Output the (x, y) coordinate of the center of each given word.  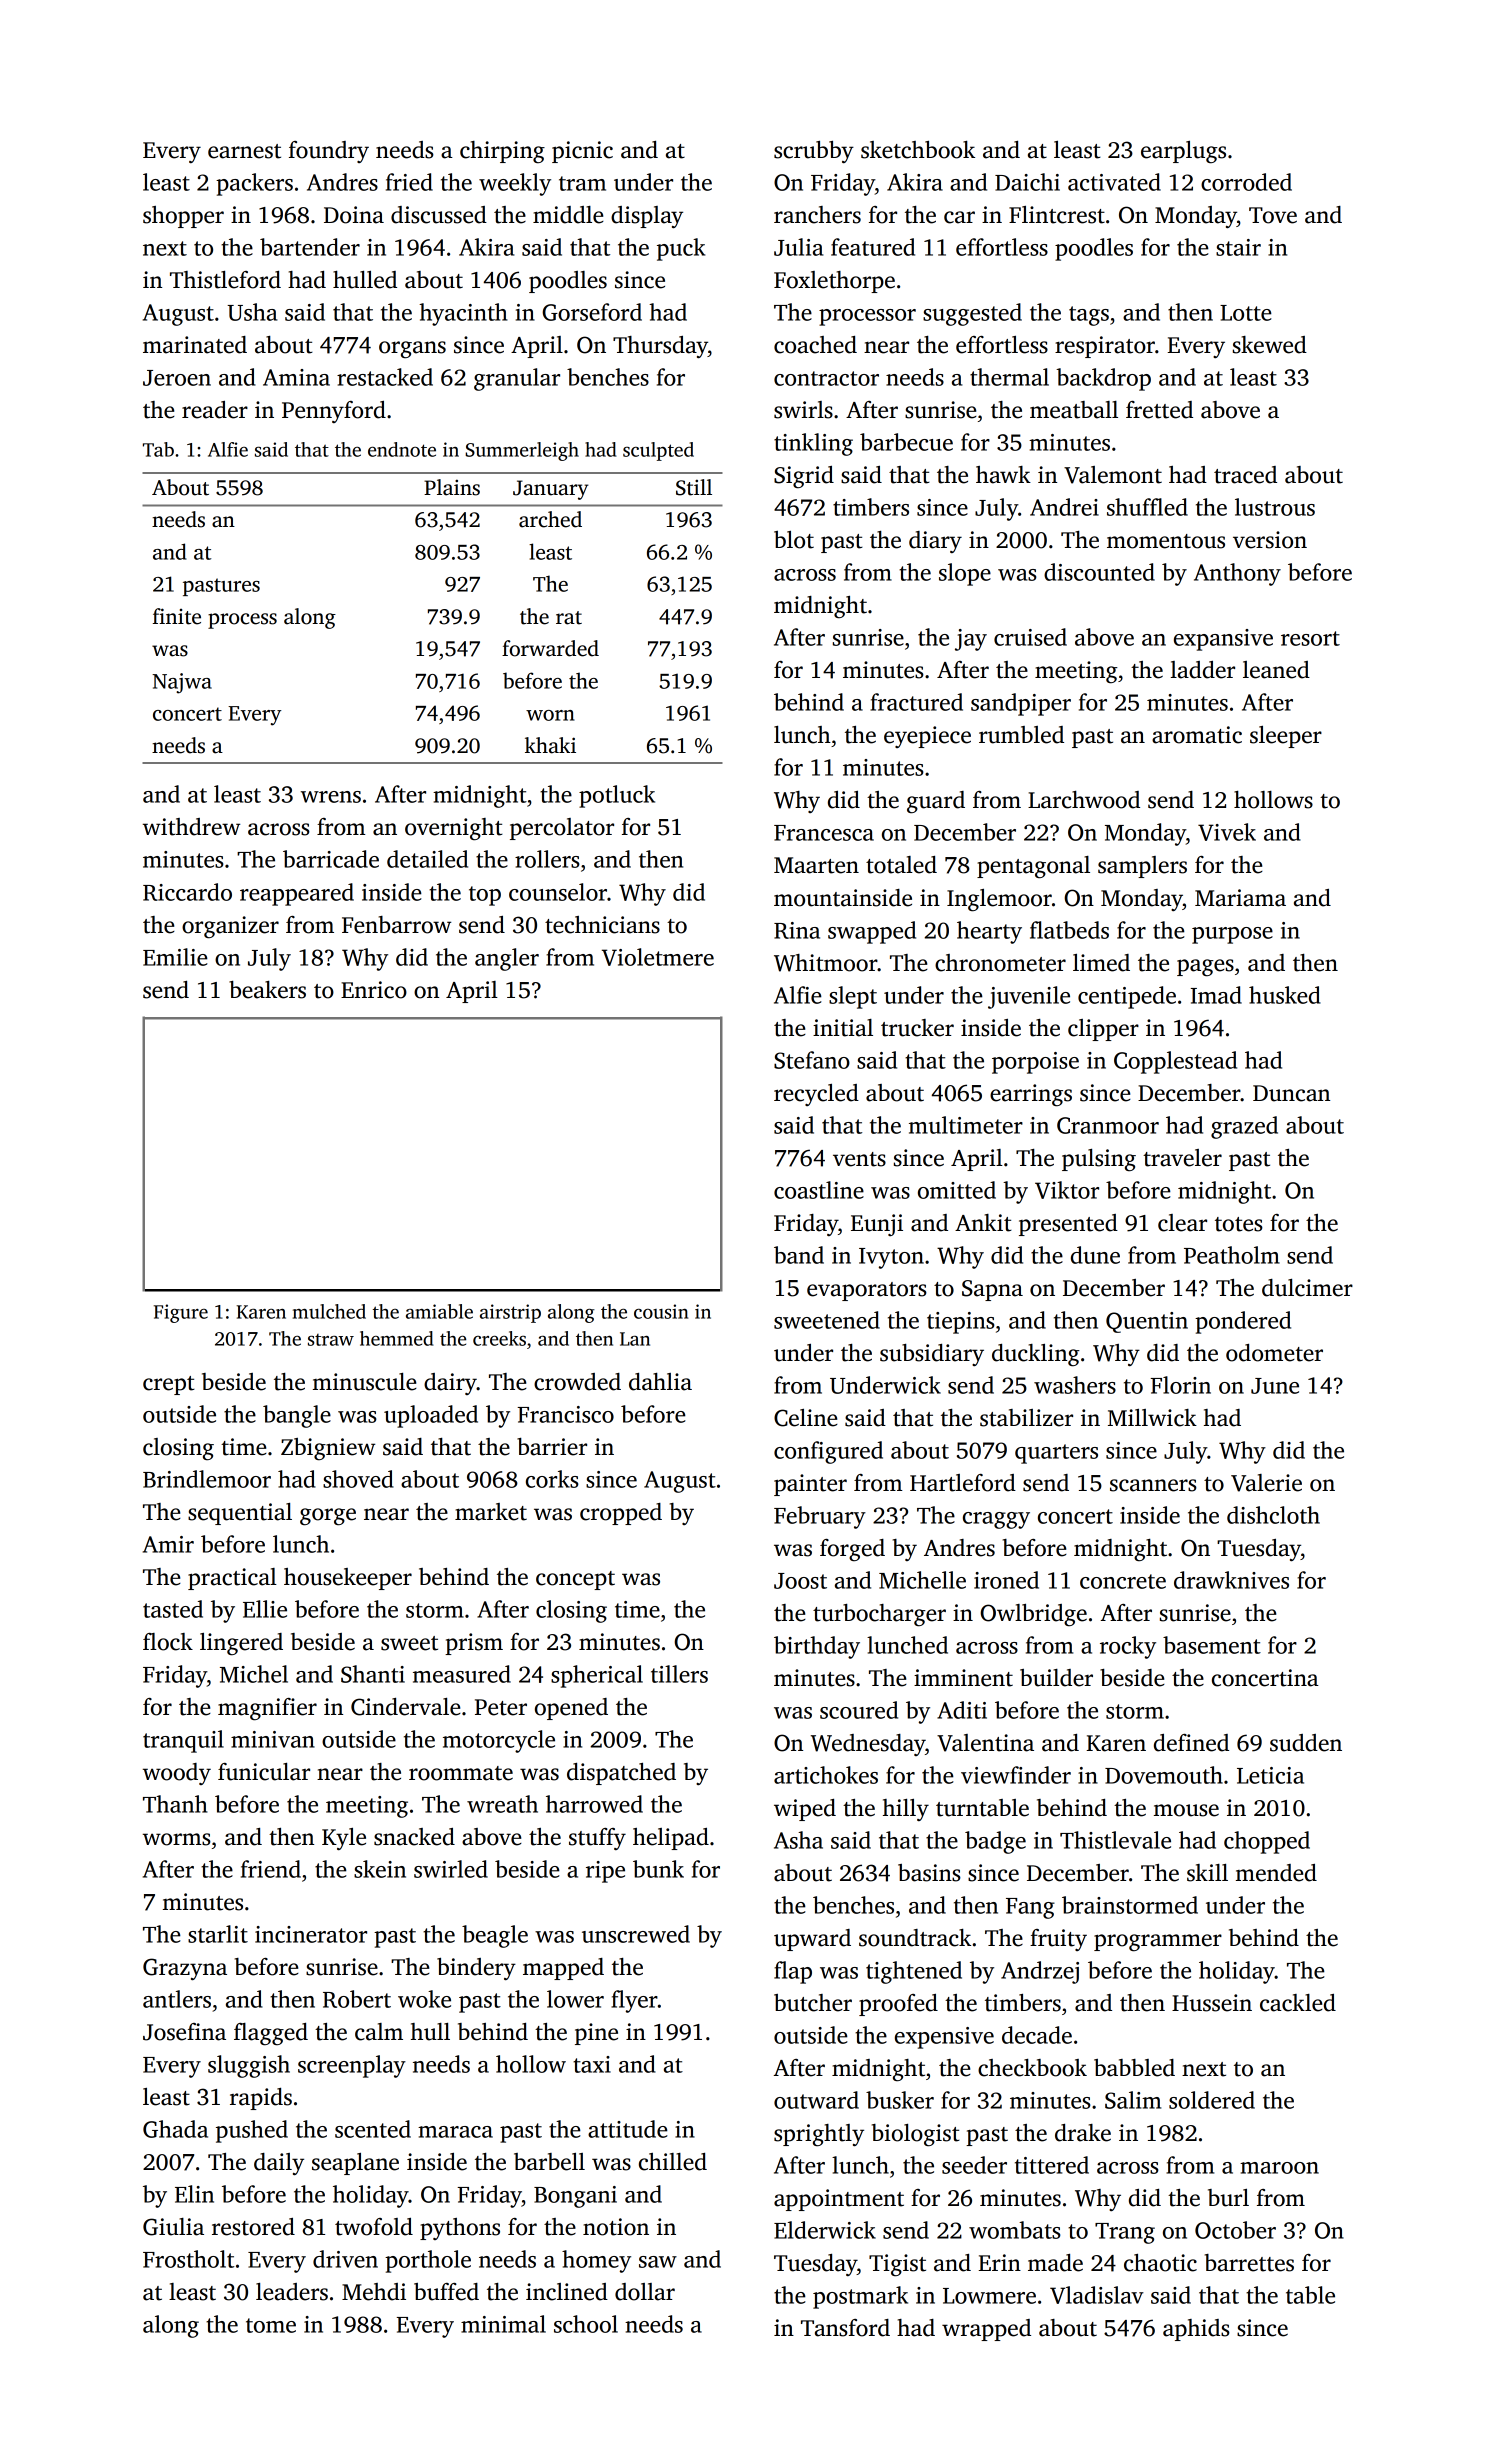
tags (1089, 316)
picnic (582, 152)
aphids (1196, 2330)
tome (271, 2325)
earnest (244, 151)
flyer (634, 2001)
